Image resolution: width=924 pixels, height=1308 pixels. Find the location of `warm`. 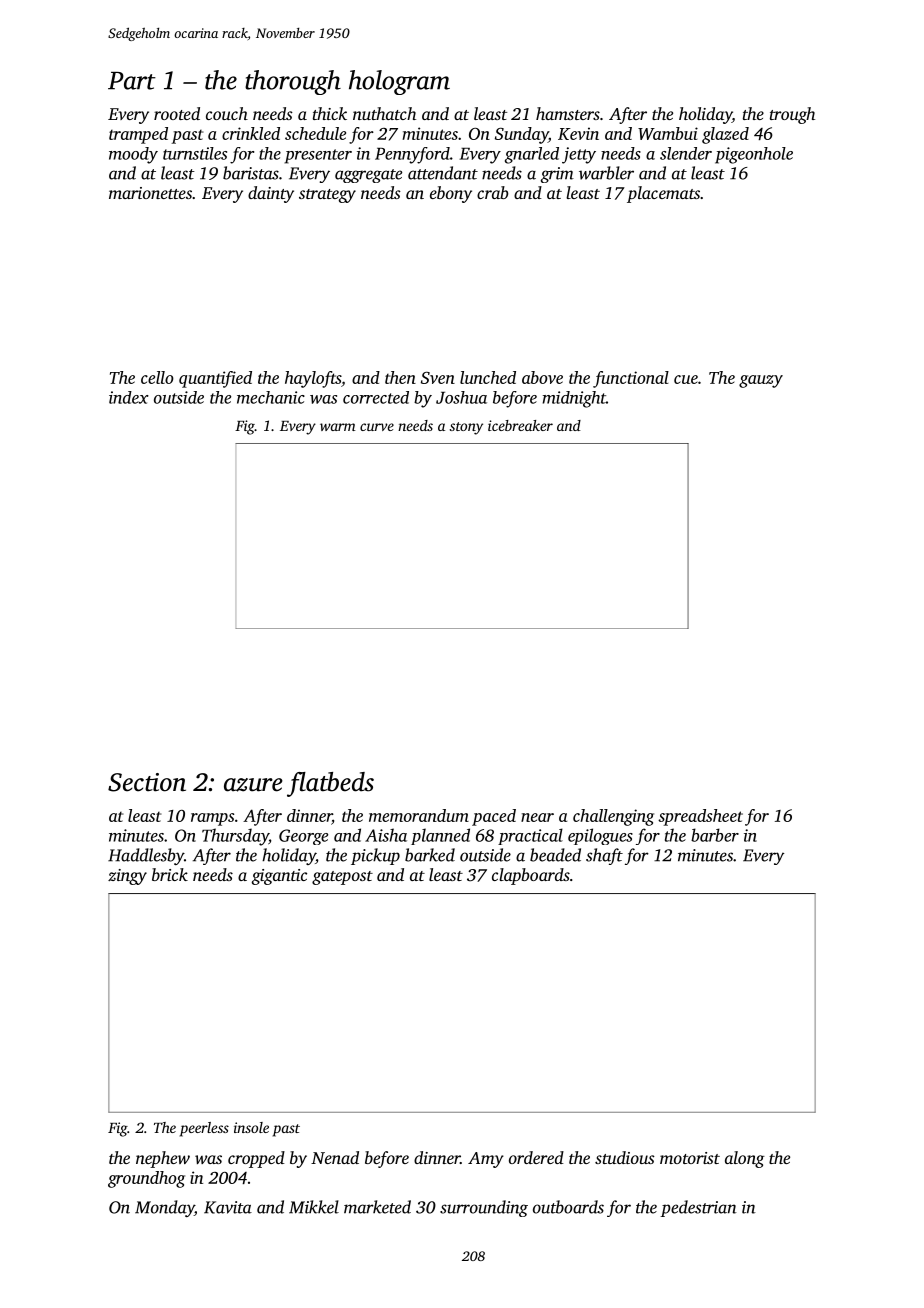

warm is located at coordinates (338, 427).
